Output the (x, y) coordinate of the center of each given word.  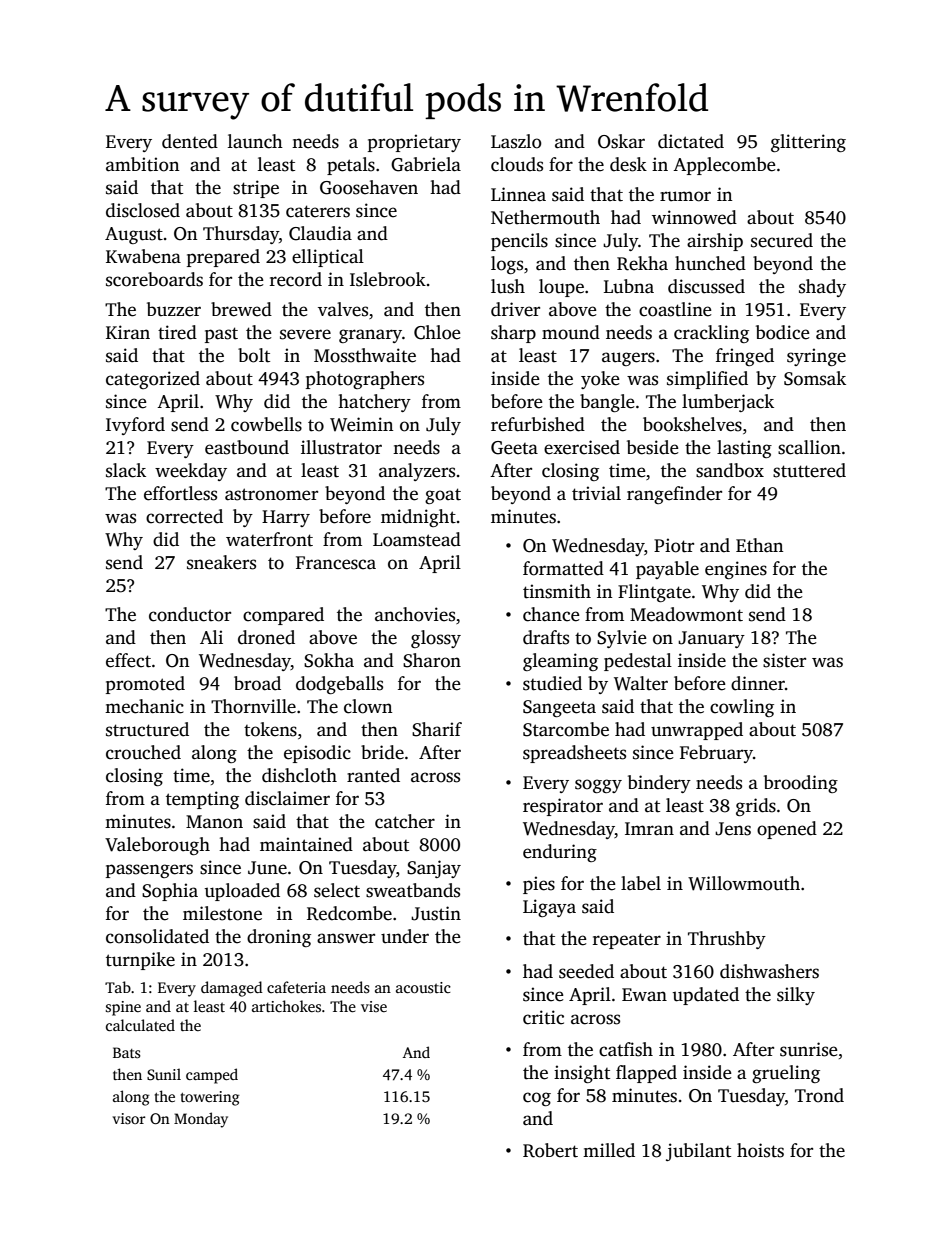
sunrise (809, 1049)
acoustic (423, 988)
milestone (222, 913)
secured (782, 240)
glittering (808, 143)
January (711, 639)
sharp (513, 334)
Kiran (128, 332)
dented (190, 141)
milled (609, 1150)
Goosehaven (369, 187)
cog (537, 1099)
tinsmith (557, 591)
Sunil (164, 1074)
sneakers (221, 562)
